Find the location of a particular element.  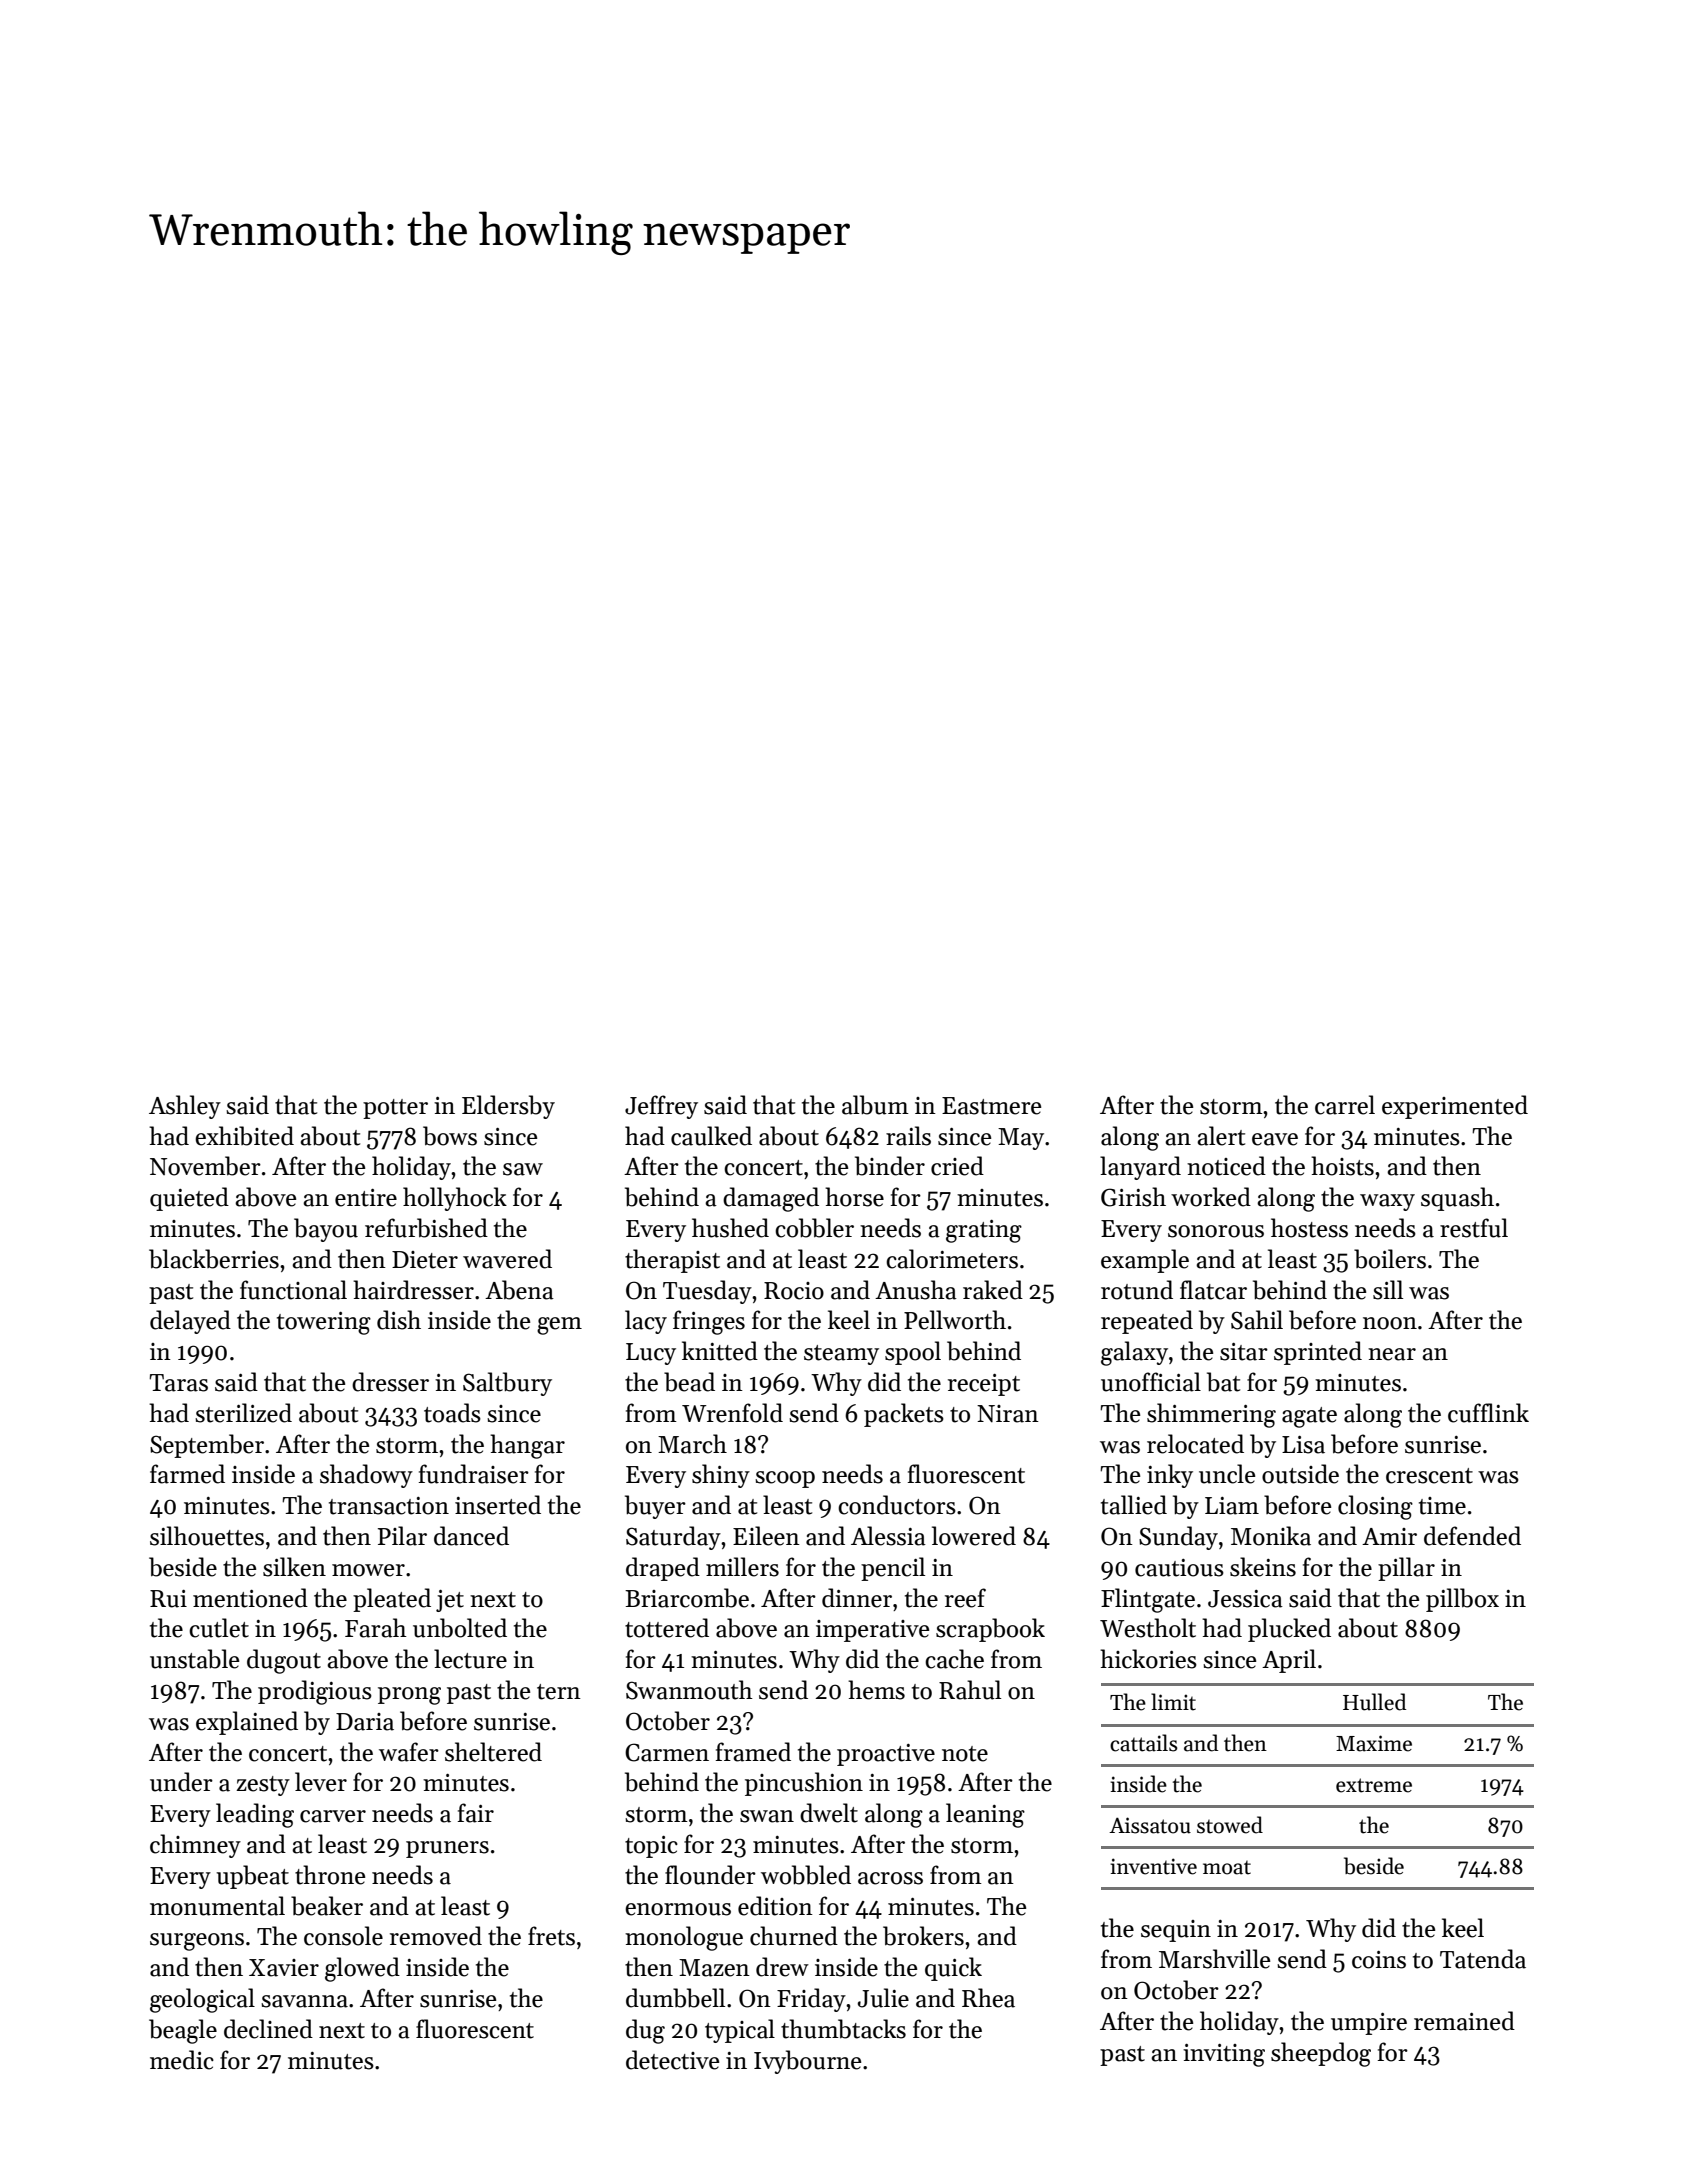

topic is located at coordinates (651, 1847).
